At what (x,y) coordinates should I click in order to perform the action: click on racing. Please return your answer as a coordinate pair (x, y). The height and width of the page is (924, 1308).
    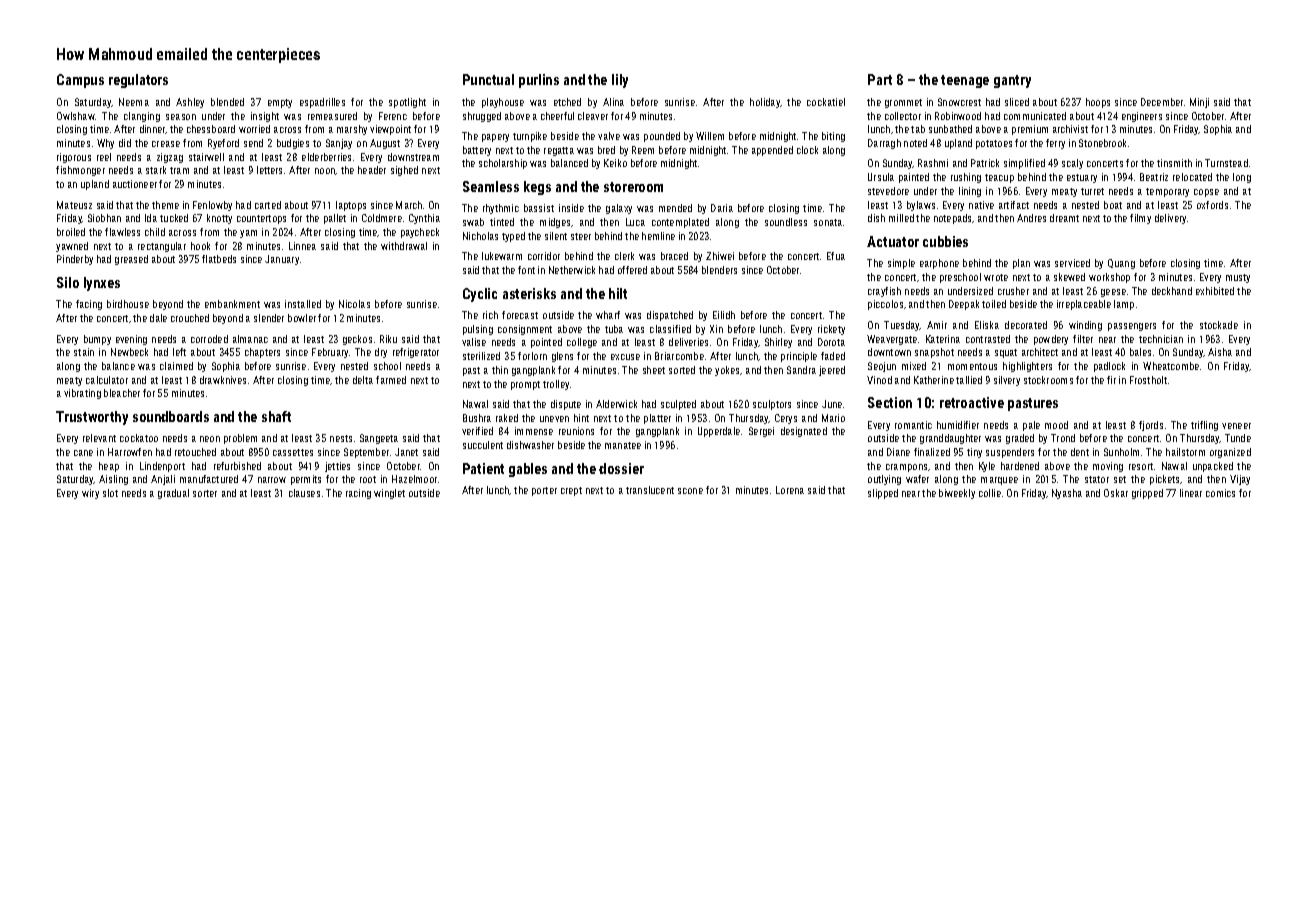
    Looking at the image, I should click on (358, 494).
